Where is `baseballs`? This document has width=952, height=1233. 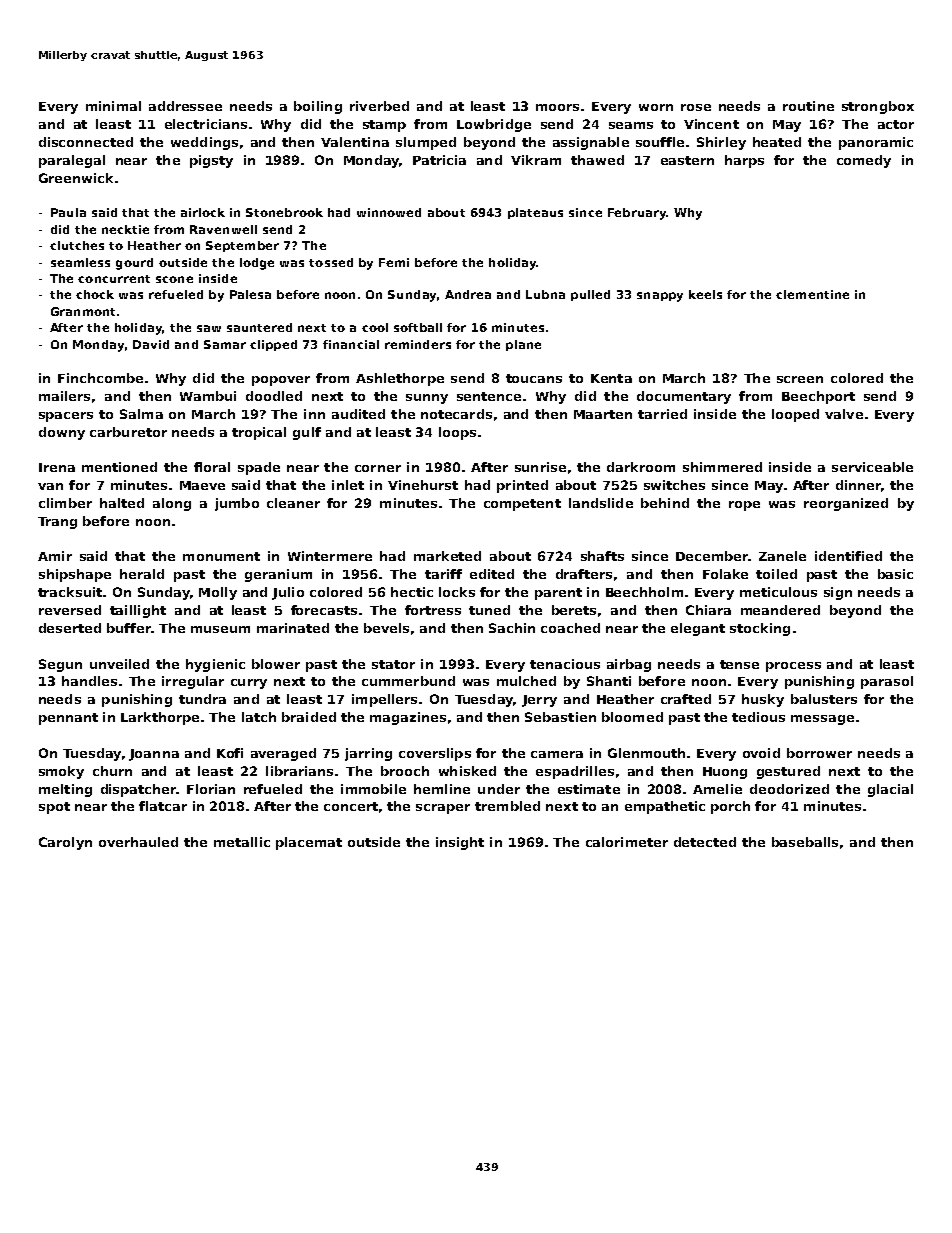 baseballs is located at coordinates (805, 842).
